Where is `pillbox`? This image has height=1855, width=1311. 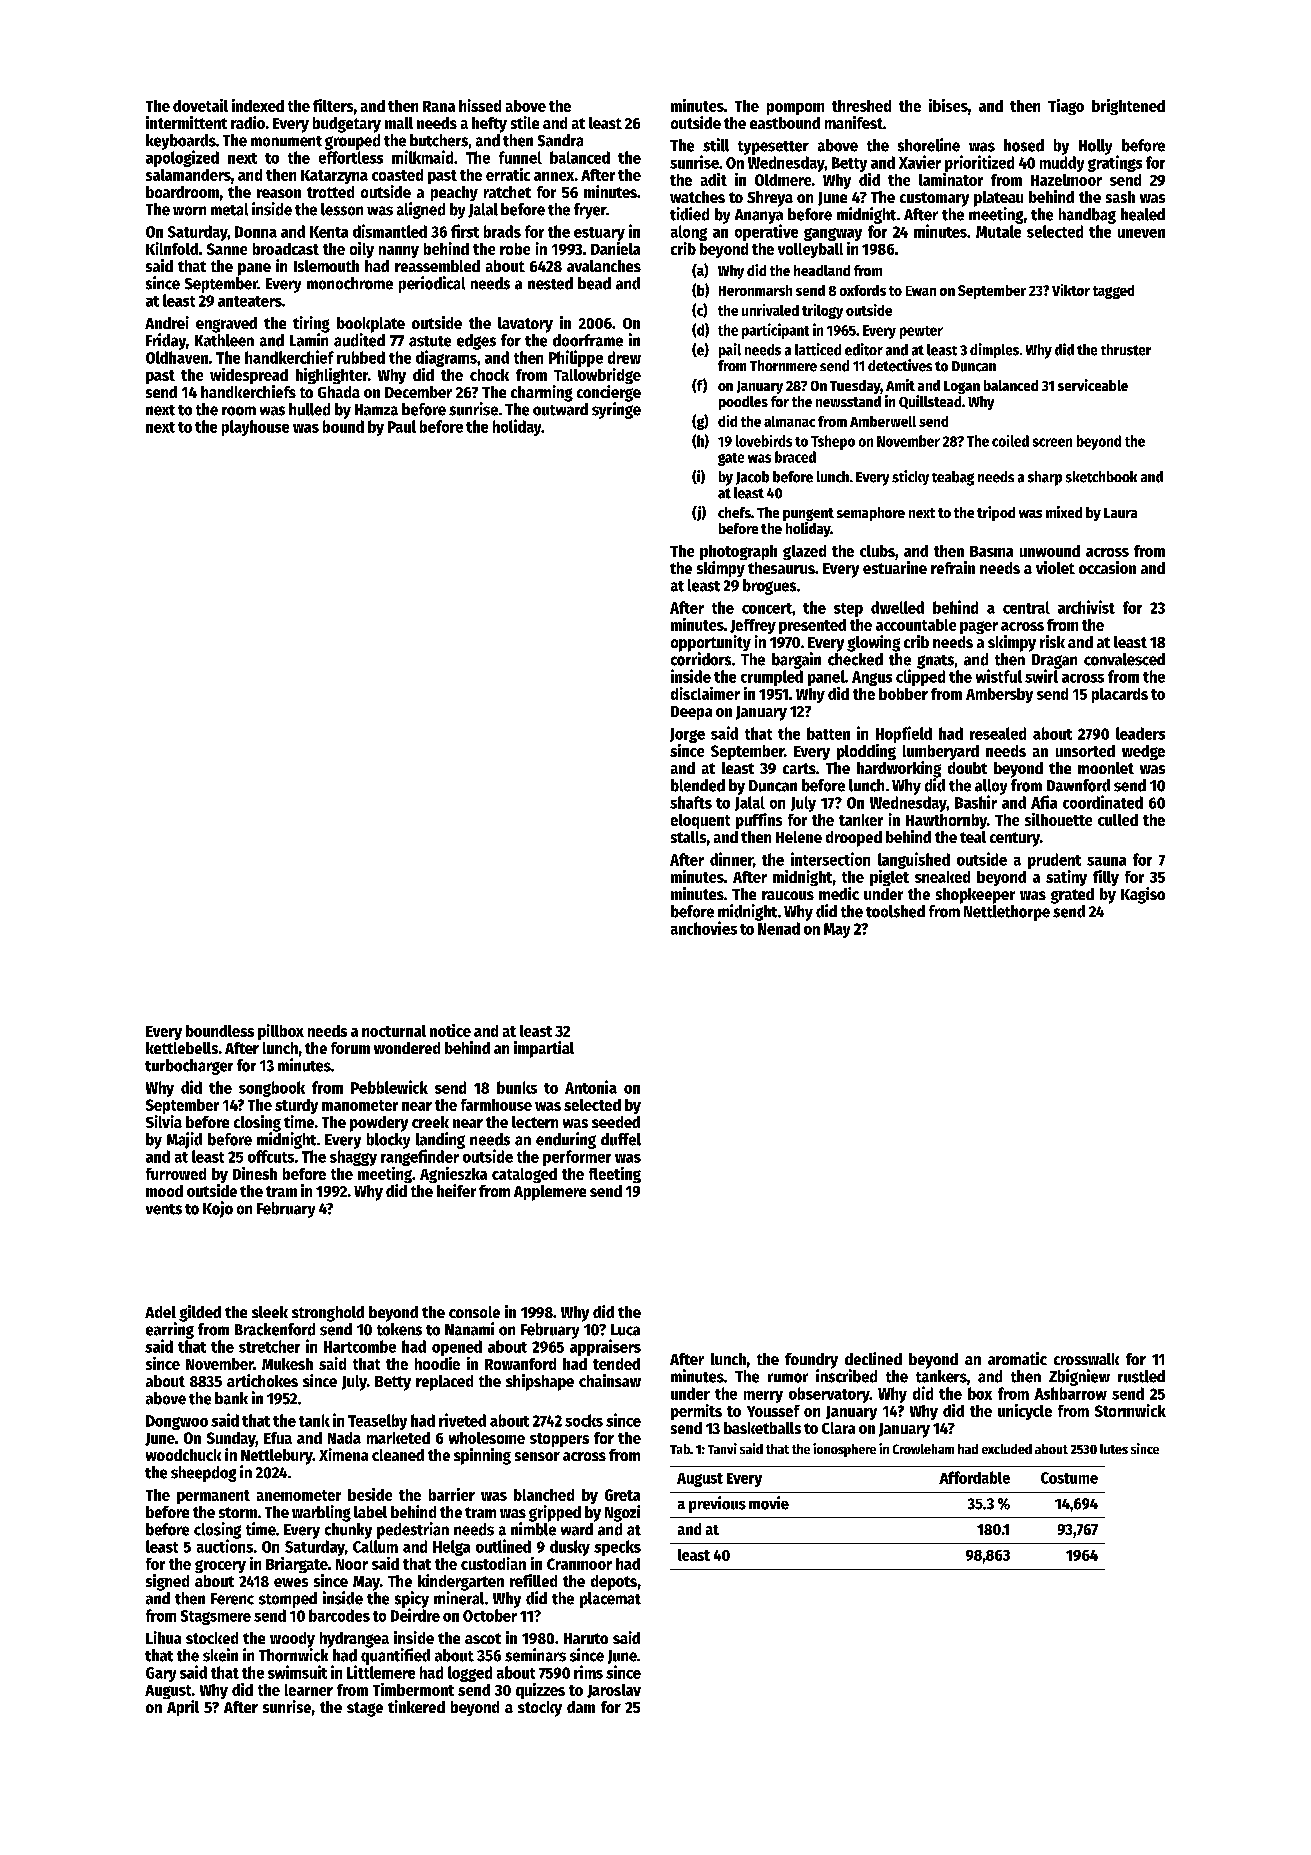 pillbox is located at coordinates (281, 1032).
